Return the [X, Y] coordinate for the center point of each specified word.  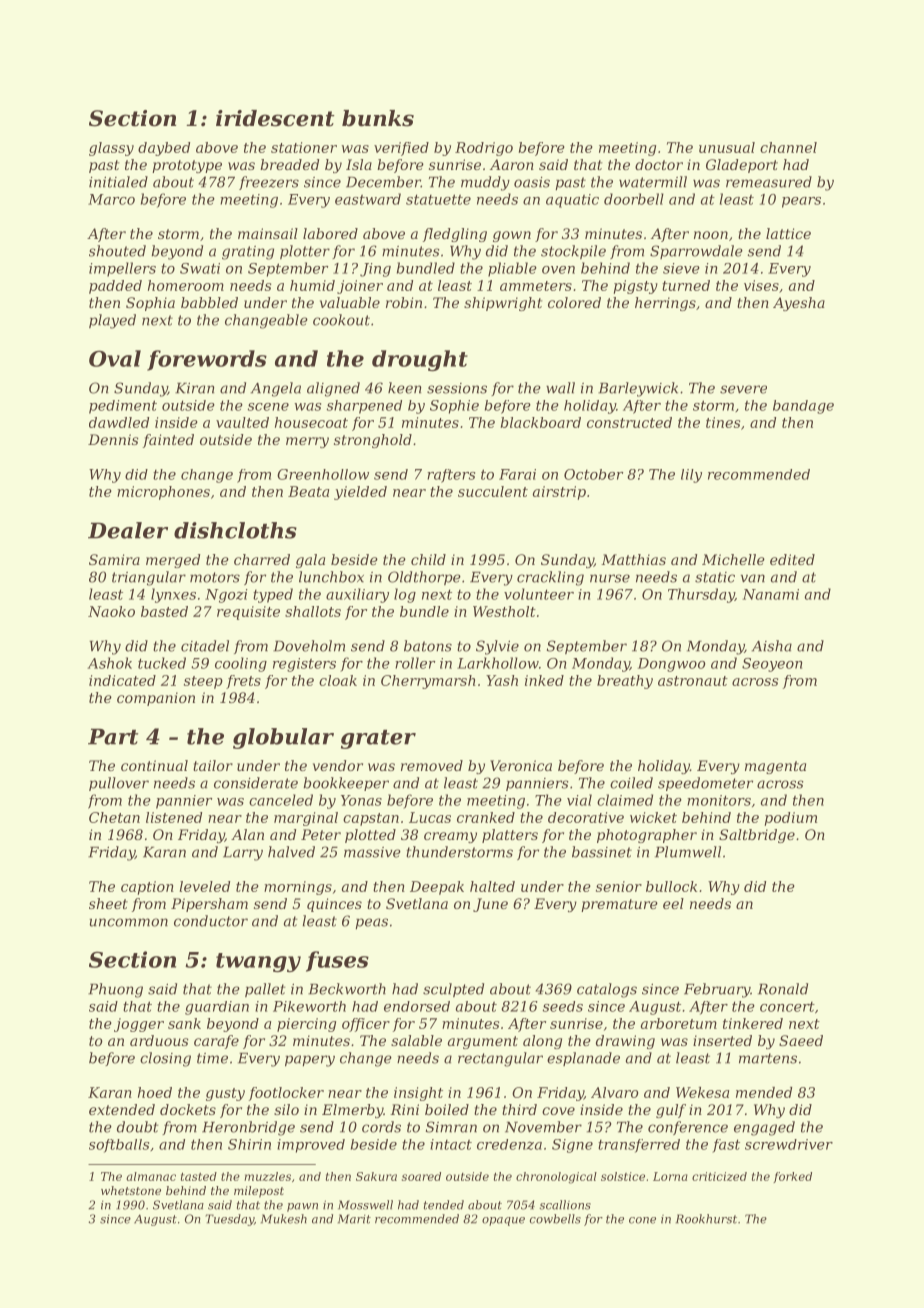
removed [432, 765]
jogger [139, 1025]
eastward [368, 199]
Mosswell [365, 1205]
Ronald [783, 989]
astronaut [693, 681]
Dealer [128, 530]
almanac [151, 1176]
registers [304, 665]
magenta [775, 767]
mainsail [268, 233]
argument [483, 1042]
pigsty [636, 287]
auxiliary [357, 595]
